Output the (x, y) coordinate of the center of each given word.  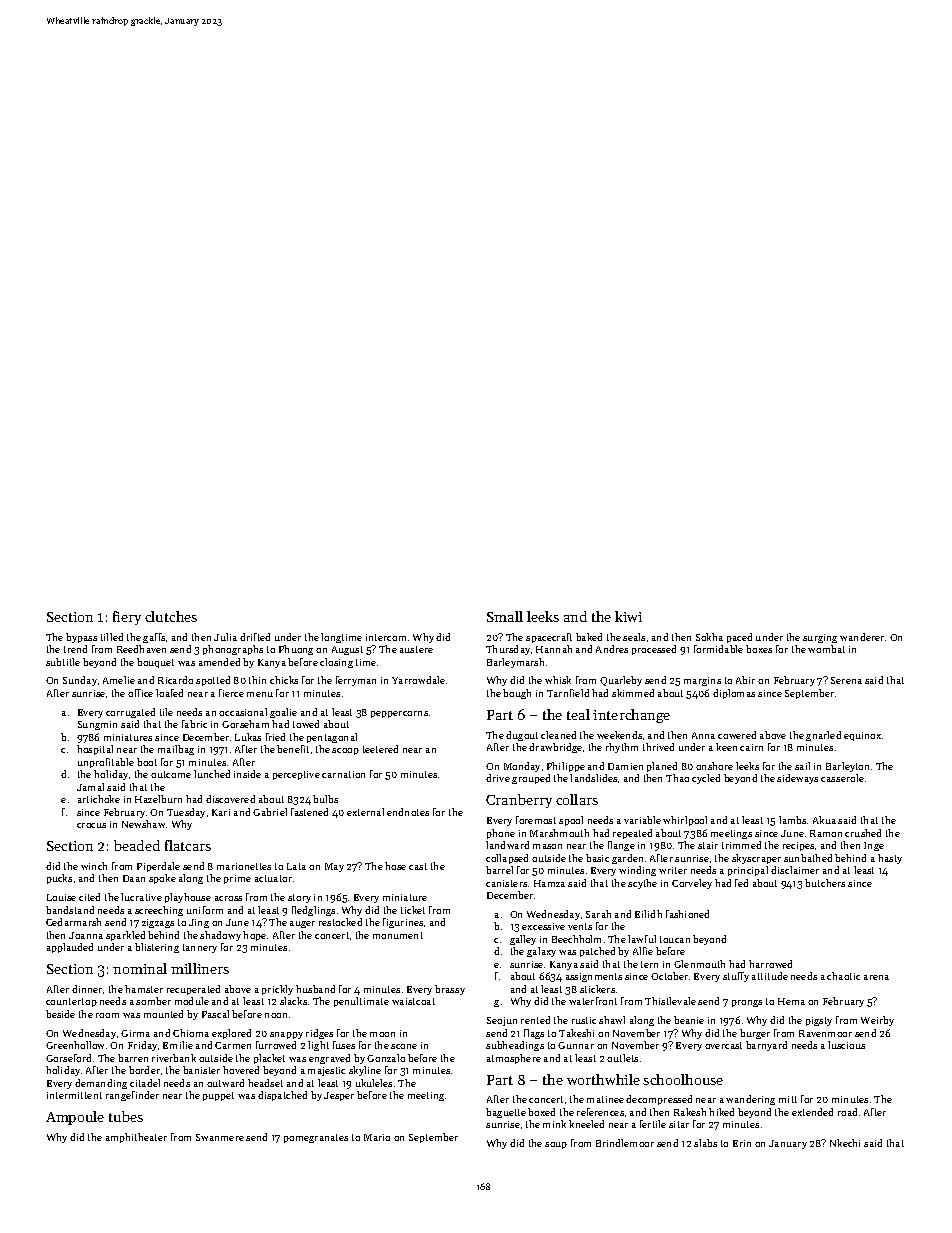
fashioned (687, 914)
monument (398, 935)
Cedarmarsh (73, 922)
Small (505, 616)
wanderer (862, 637)
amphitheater (136, 1138)
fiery (127, 618)
